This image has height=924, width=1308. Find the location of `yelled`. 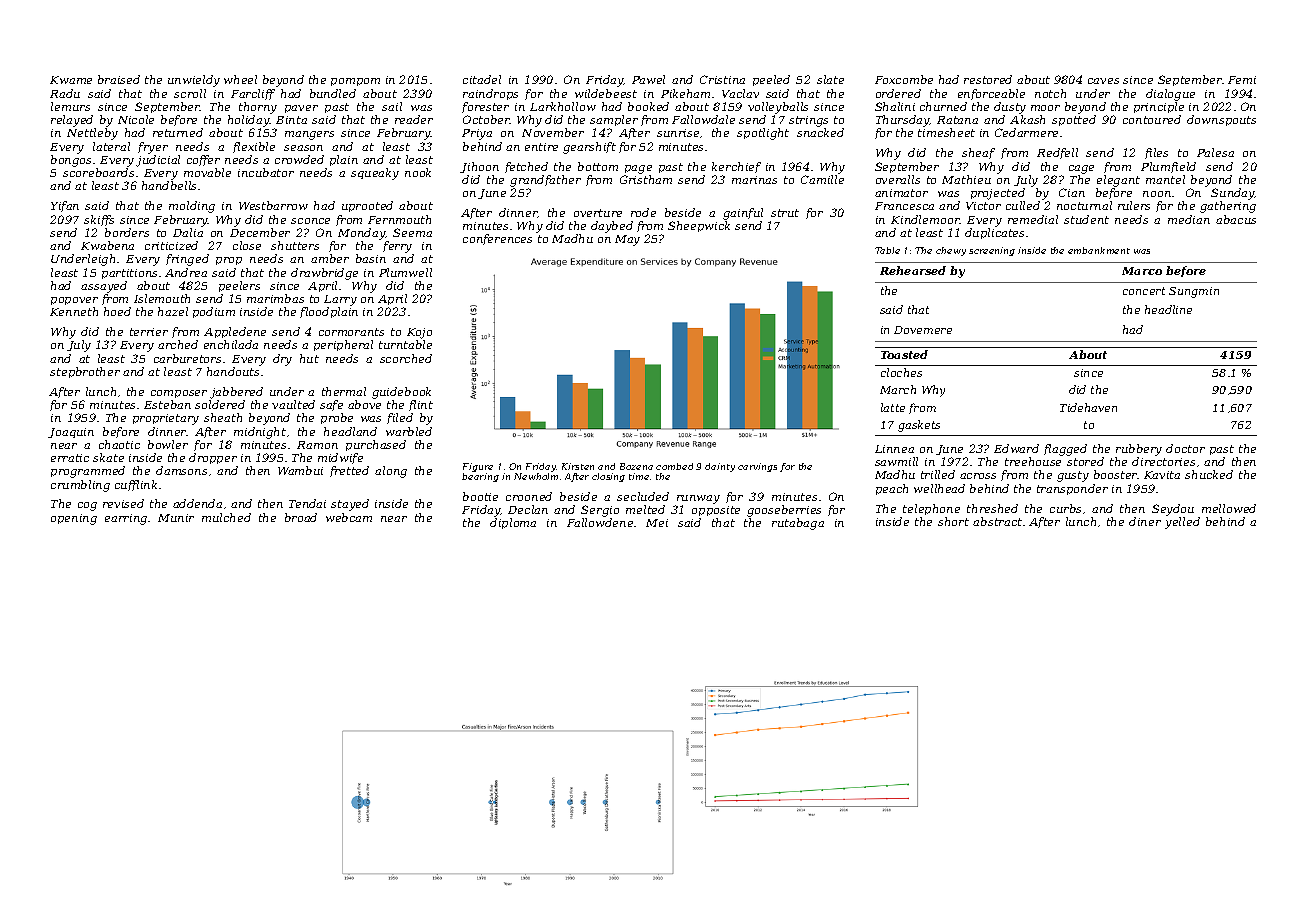

yelled is located at coordinates (1182, 523).
